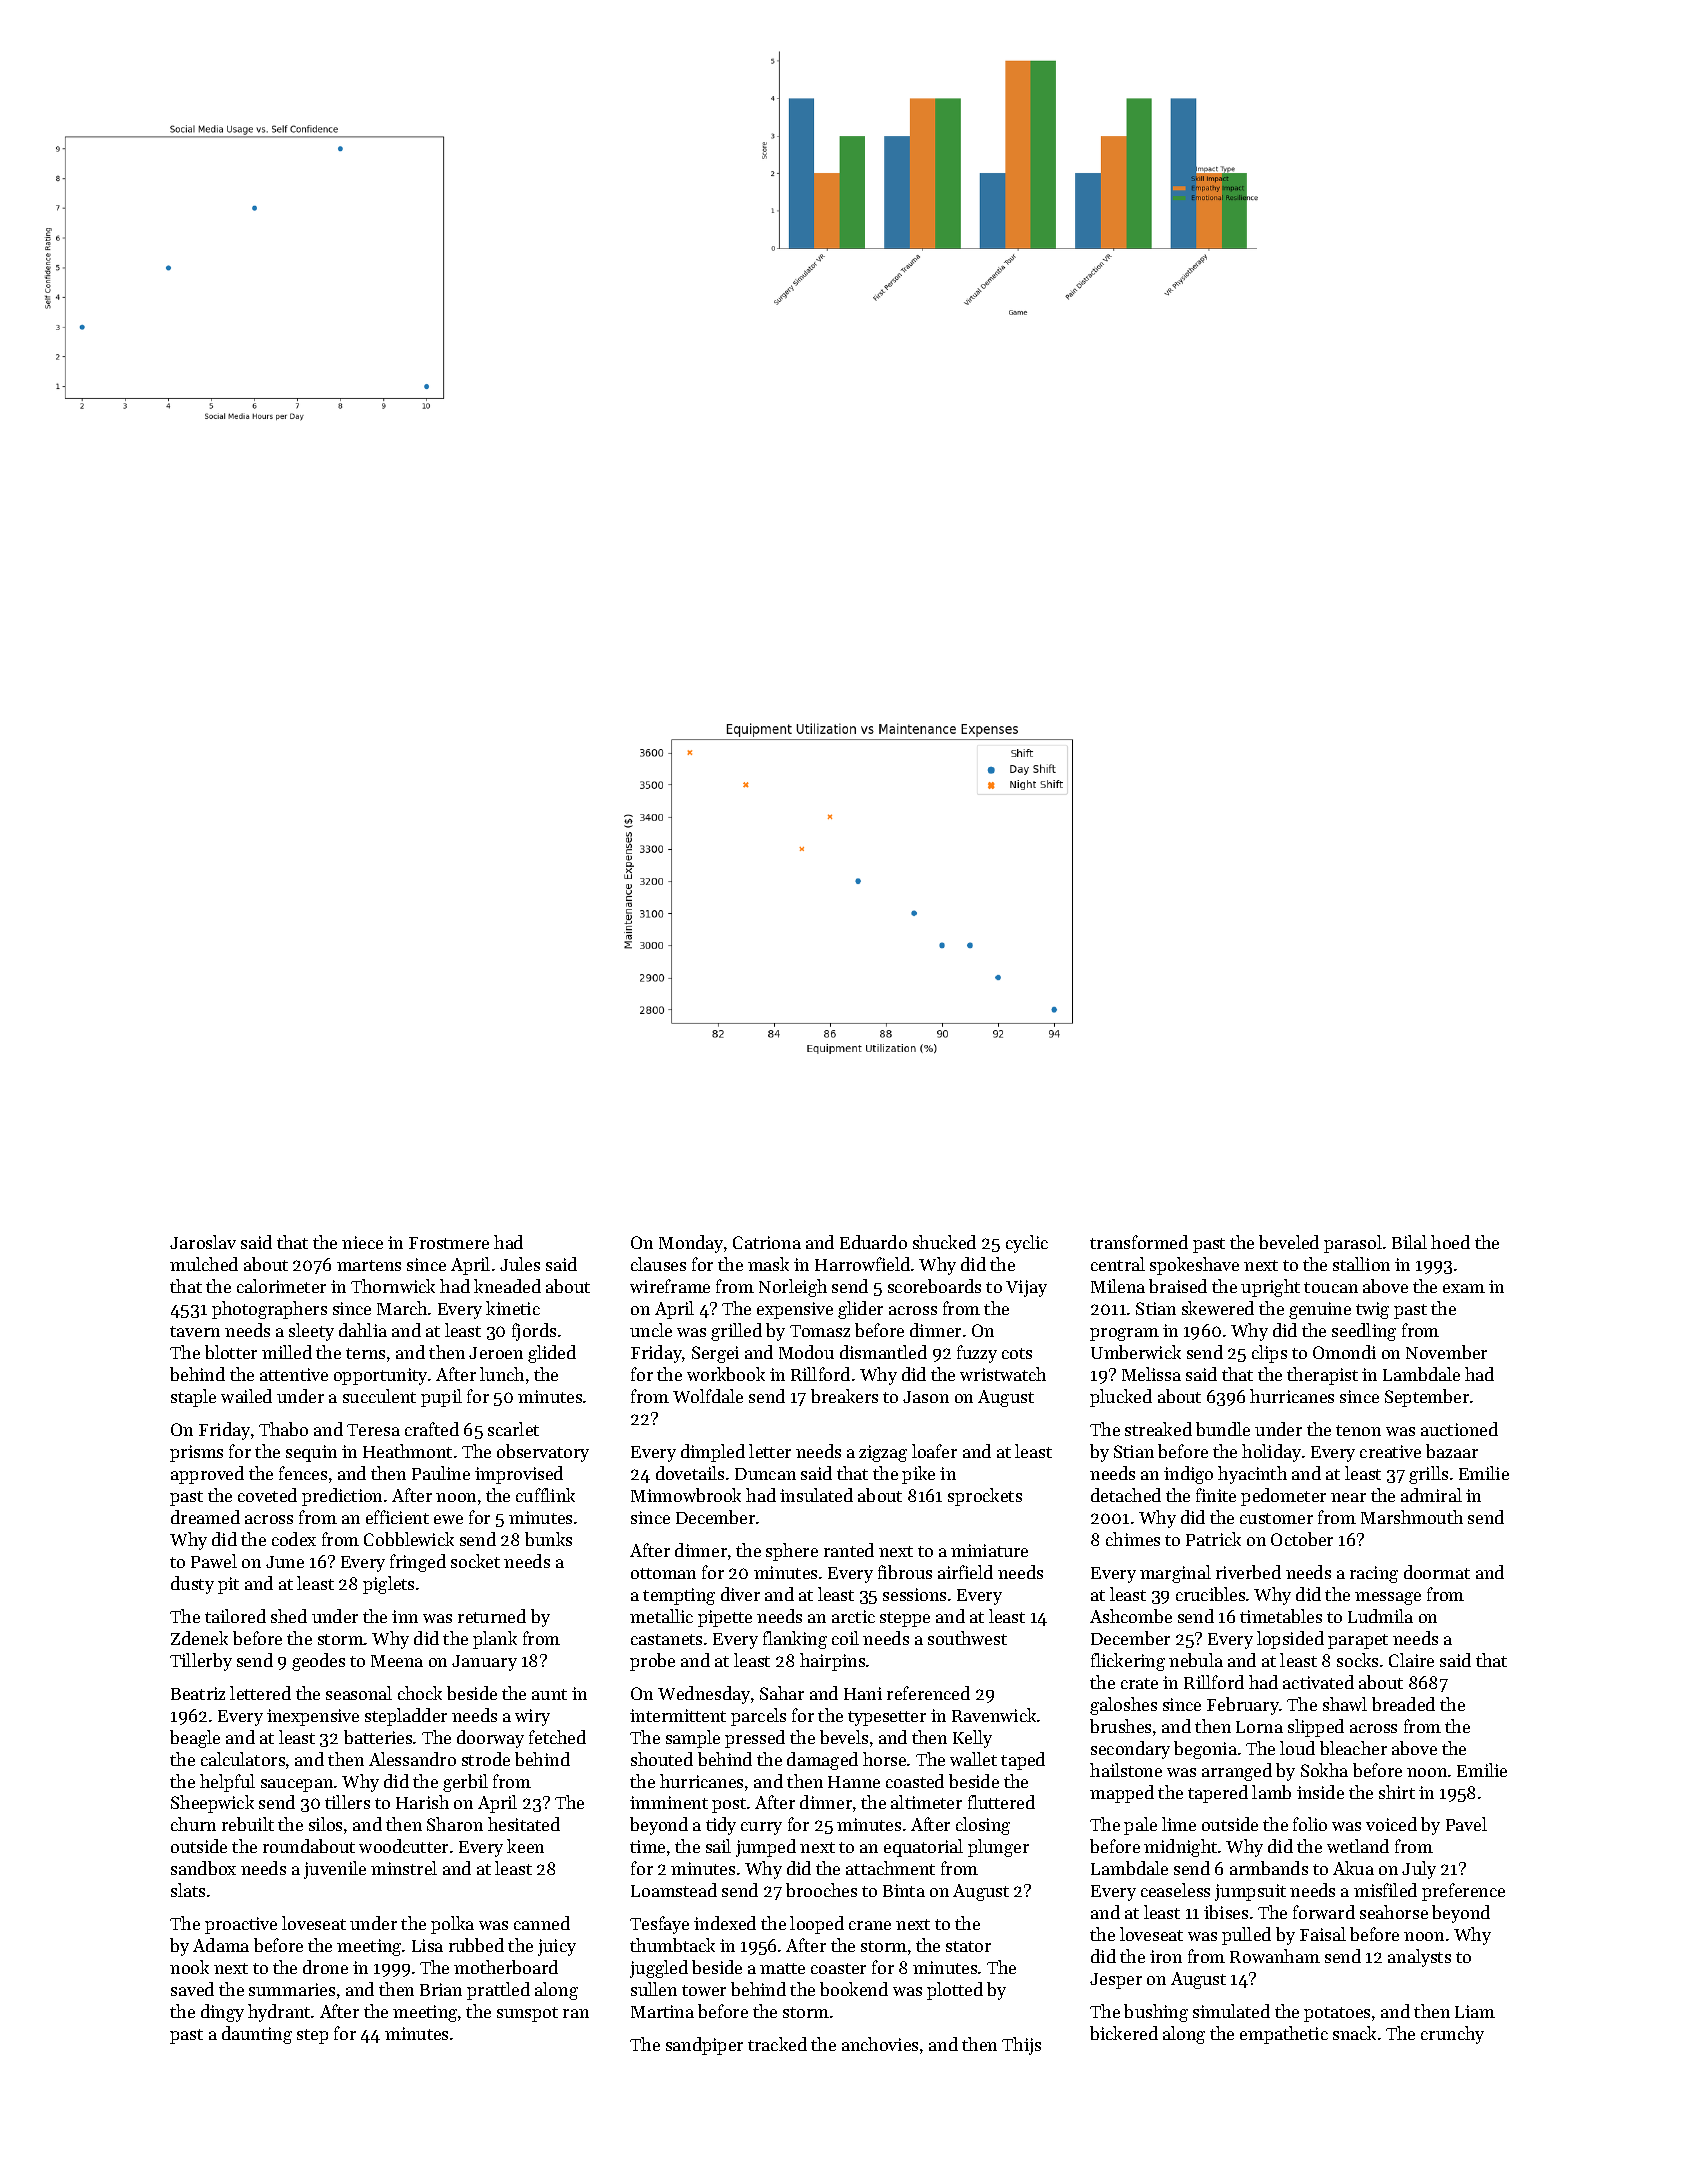 This screenshot has height=2178, width=1683. Describe the element at coordinates (422, 1802) in the screenshot. I see `Harish` at that location.
